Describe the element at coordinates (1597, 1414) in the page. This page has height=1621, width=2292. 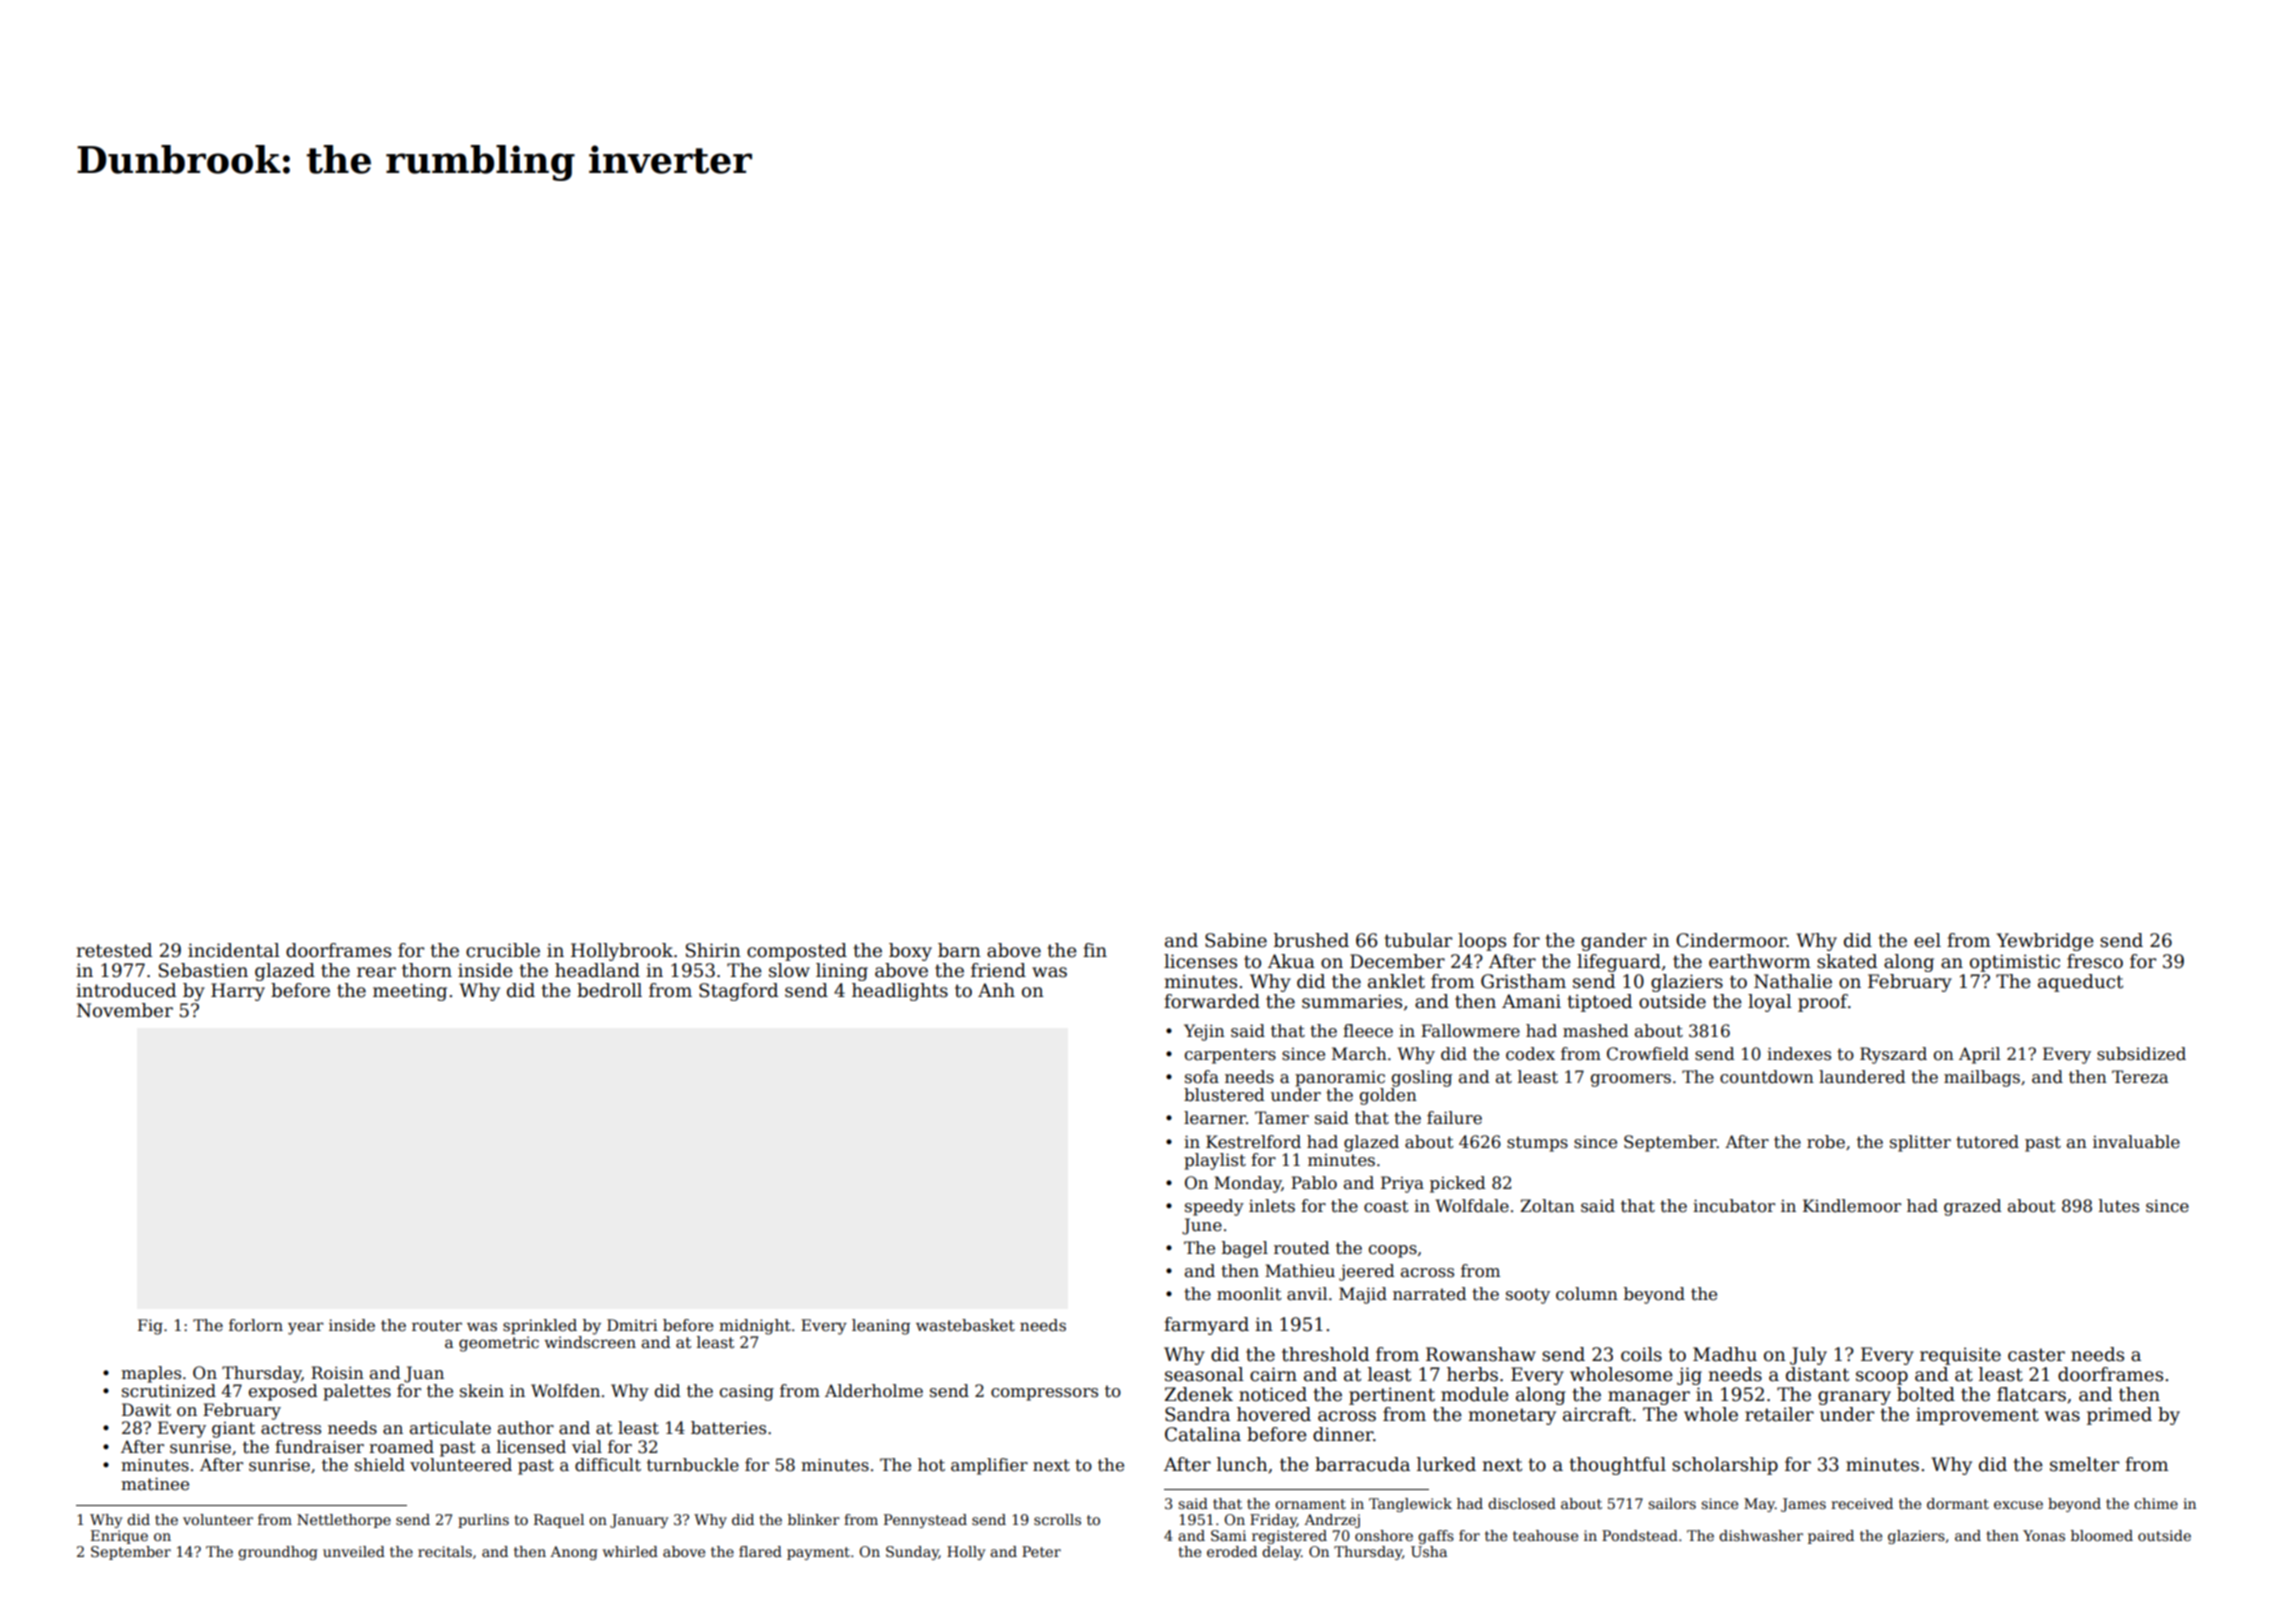
I see `aircraft` at that location.
